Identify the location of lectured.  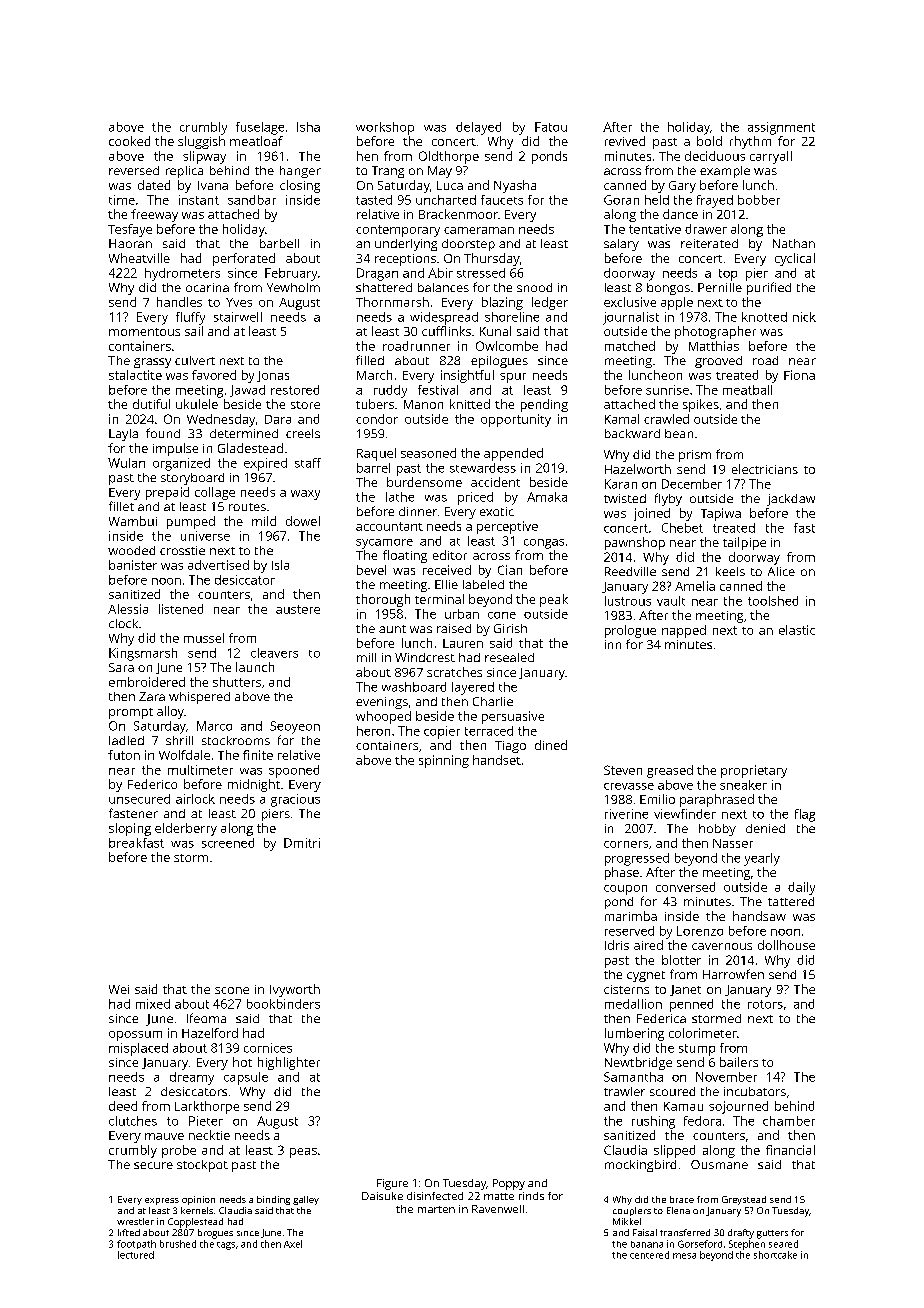
(136, 1255).
